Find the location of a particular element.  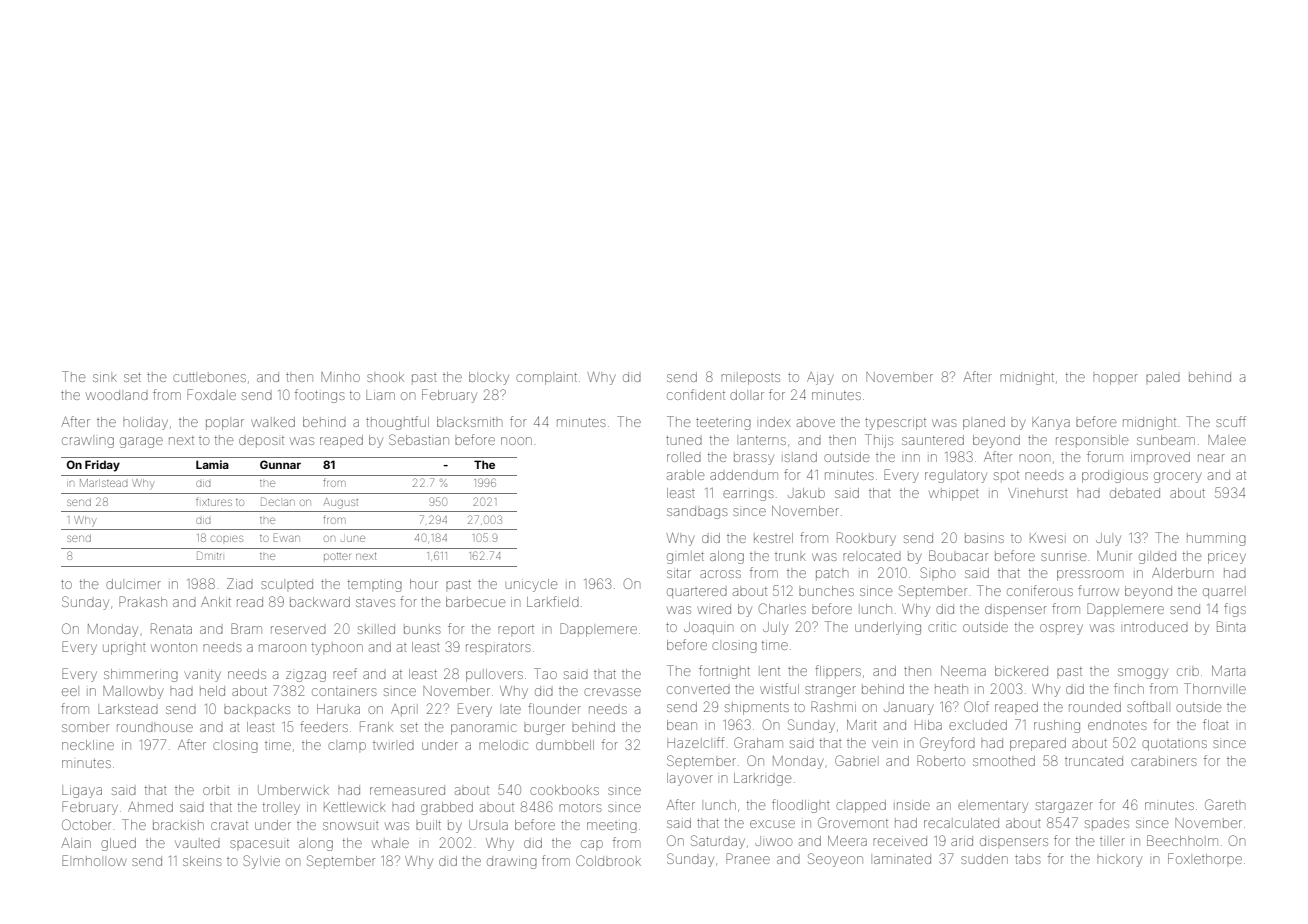

cuttlebones is located at coordinates (209, 377).
